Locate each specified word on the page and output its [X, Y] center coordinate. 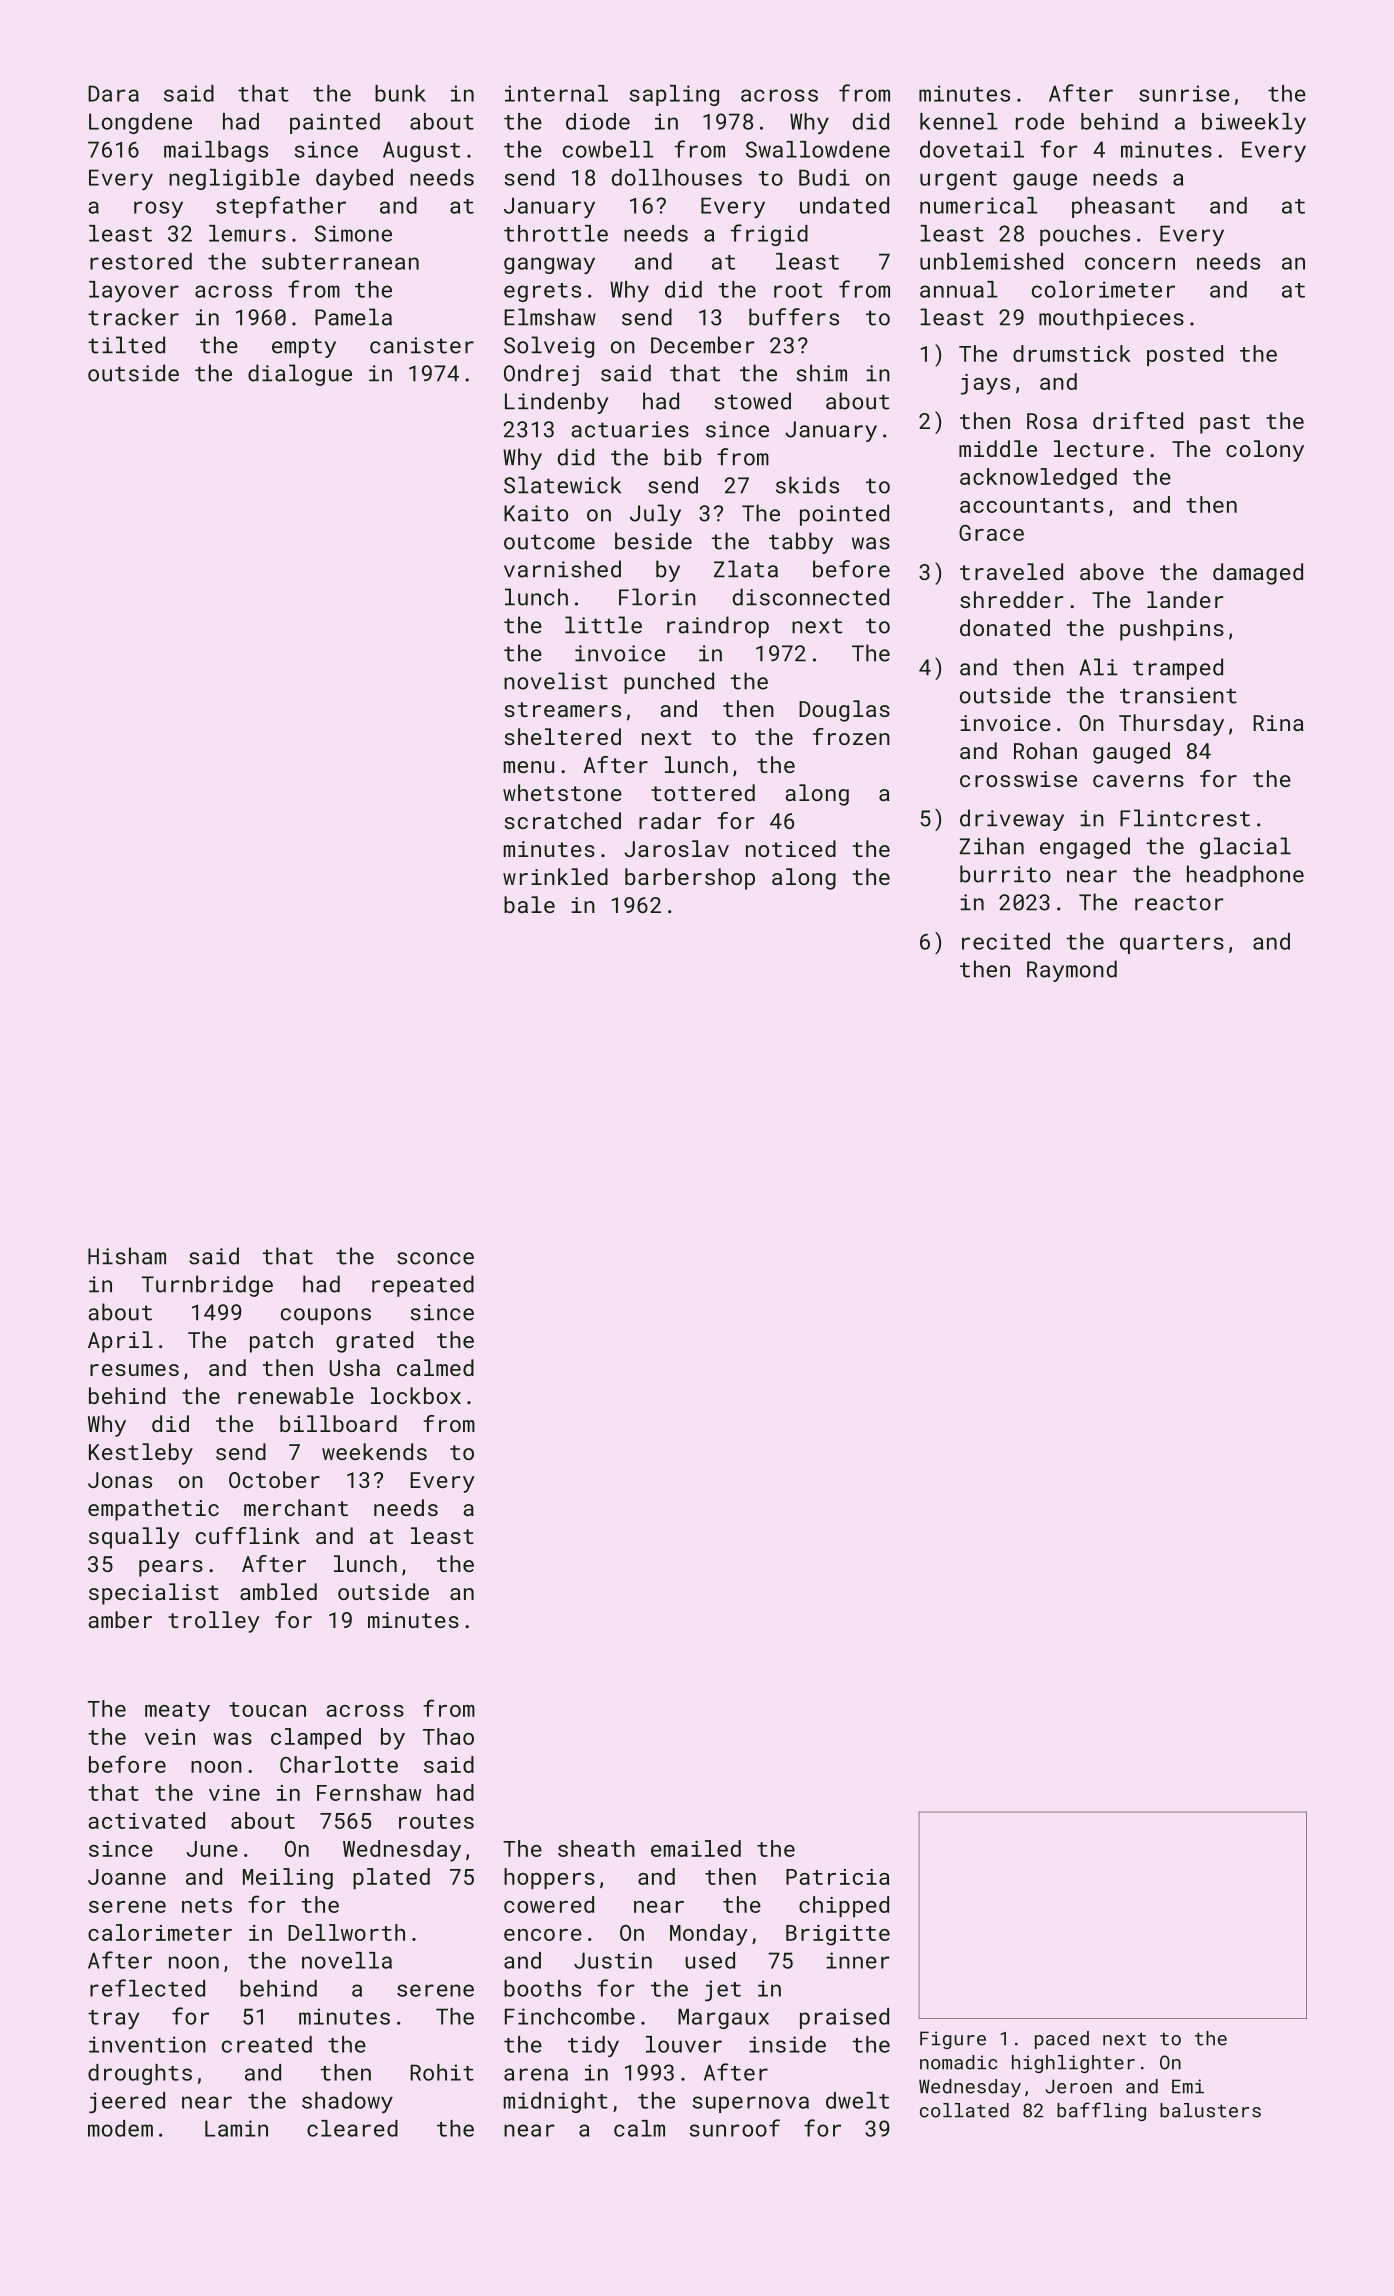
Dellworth [346, 1932]
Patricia [838, 1877]
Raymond [1072, 971]
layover [134, 291]
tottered [703, 792]
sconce [435, 1258]
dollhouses [677, 177]
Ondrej [541, 375]
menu [529, 767]
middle [998, 448]
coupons [326, 1316]
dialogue [300, 375]
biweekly [1254, 123]
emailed [696, 1848]
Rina [1278, 723]
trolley [214, 1622]
